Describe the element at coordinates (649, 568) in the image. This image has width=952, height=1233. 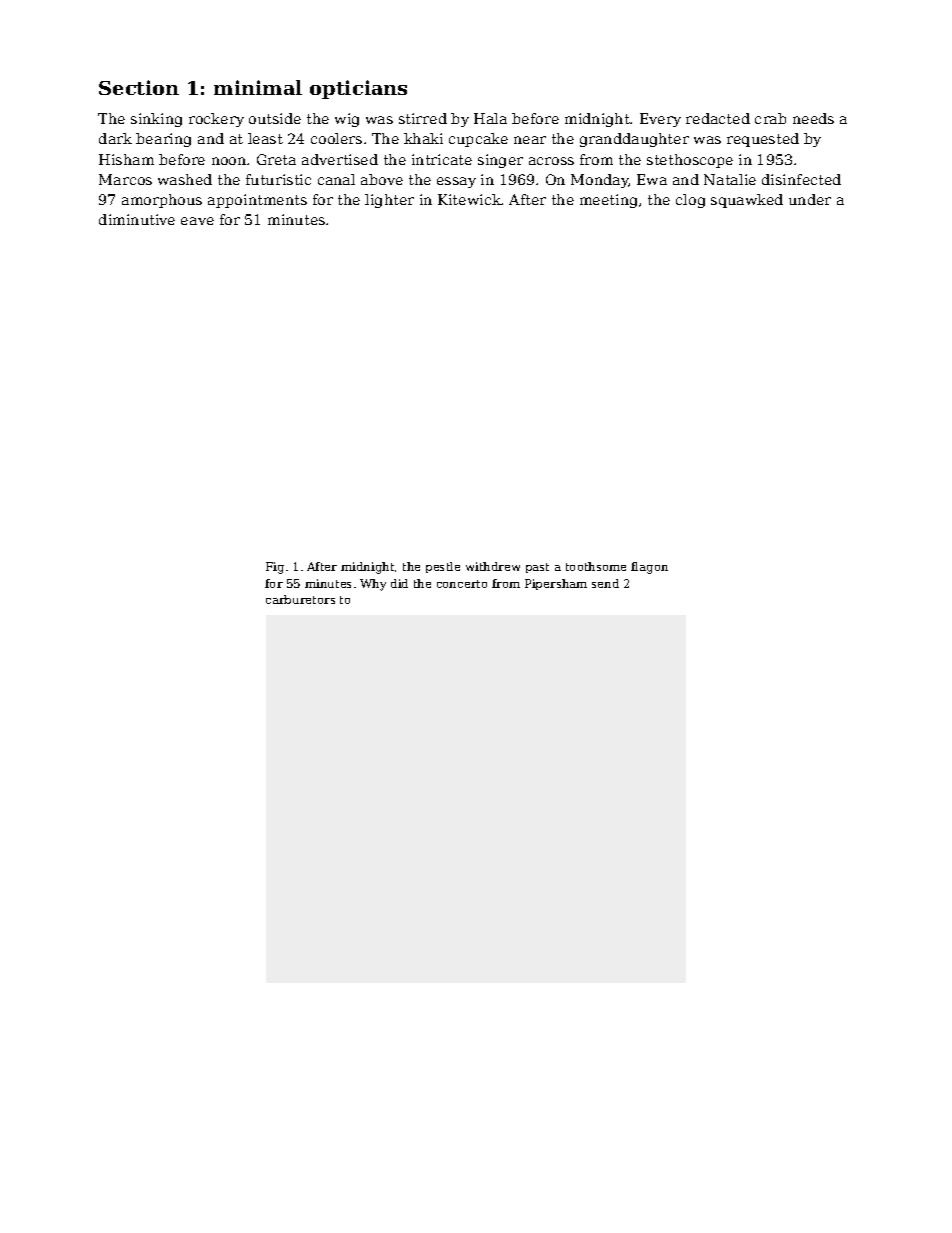
I see `flagon` at that location.
